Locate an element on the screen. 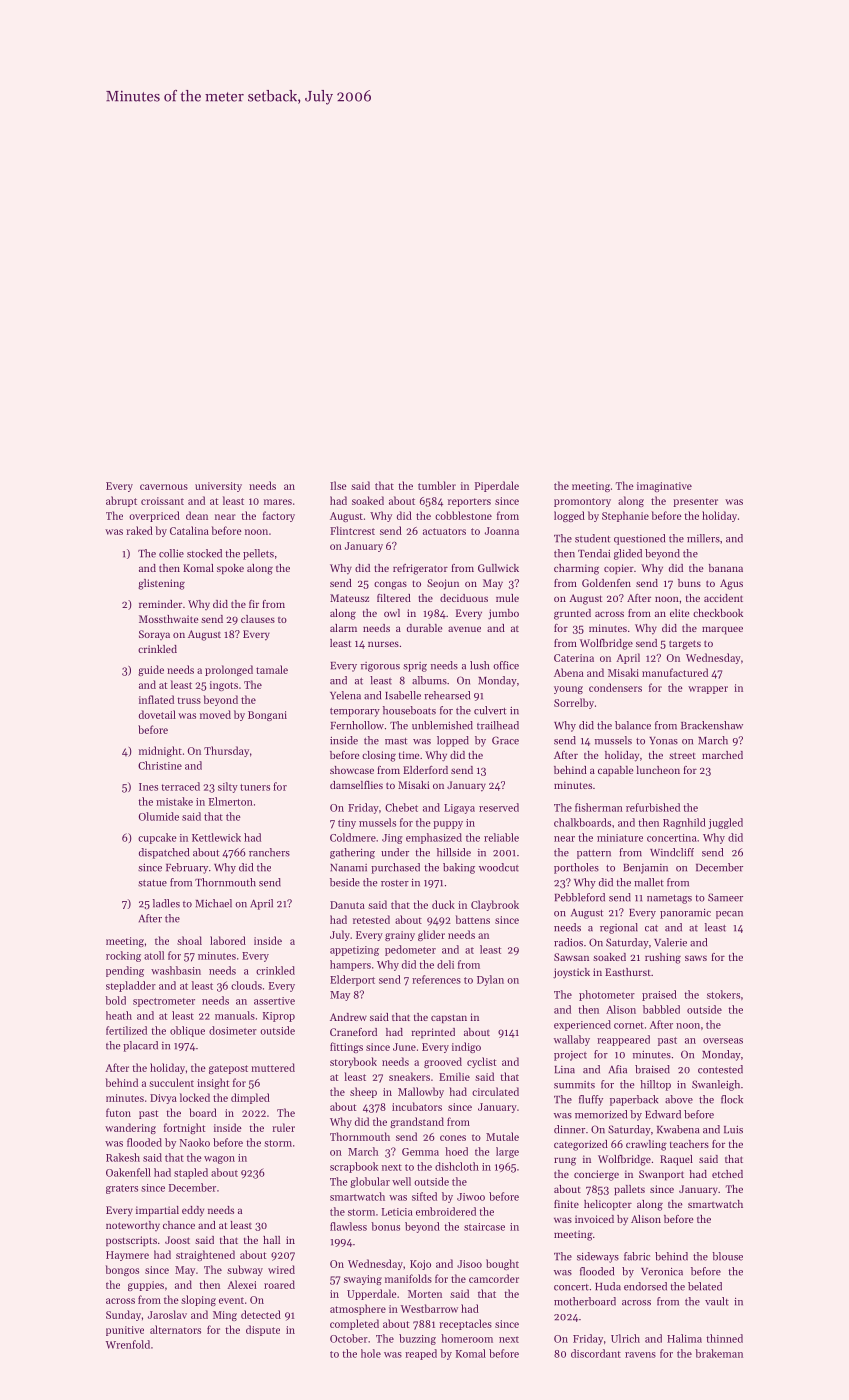 Image resolution: width=849 pixels, height=1400 pixels. pending is located at coordinates (125, 971).
